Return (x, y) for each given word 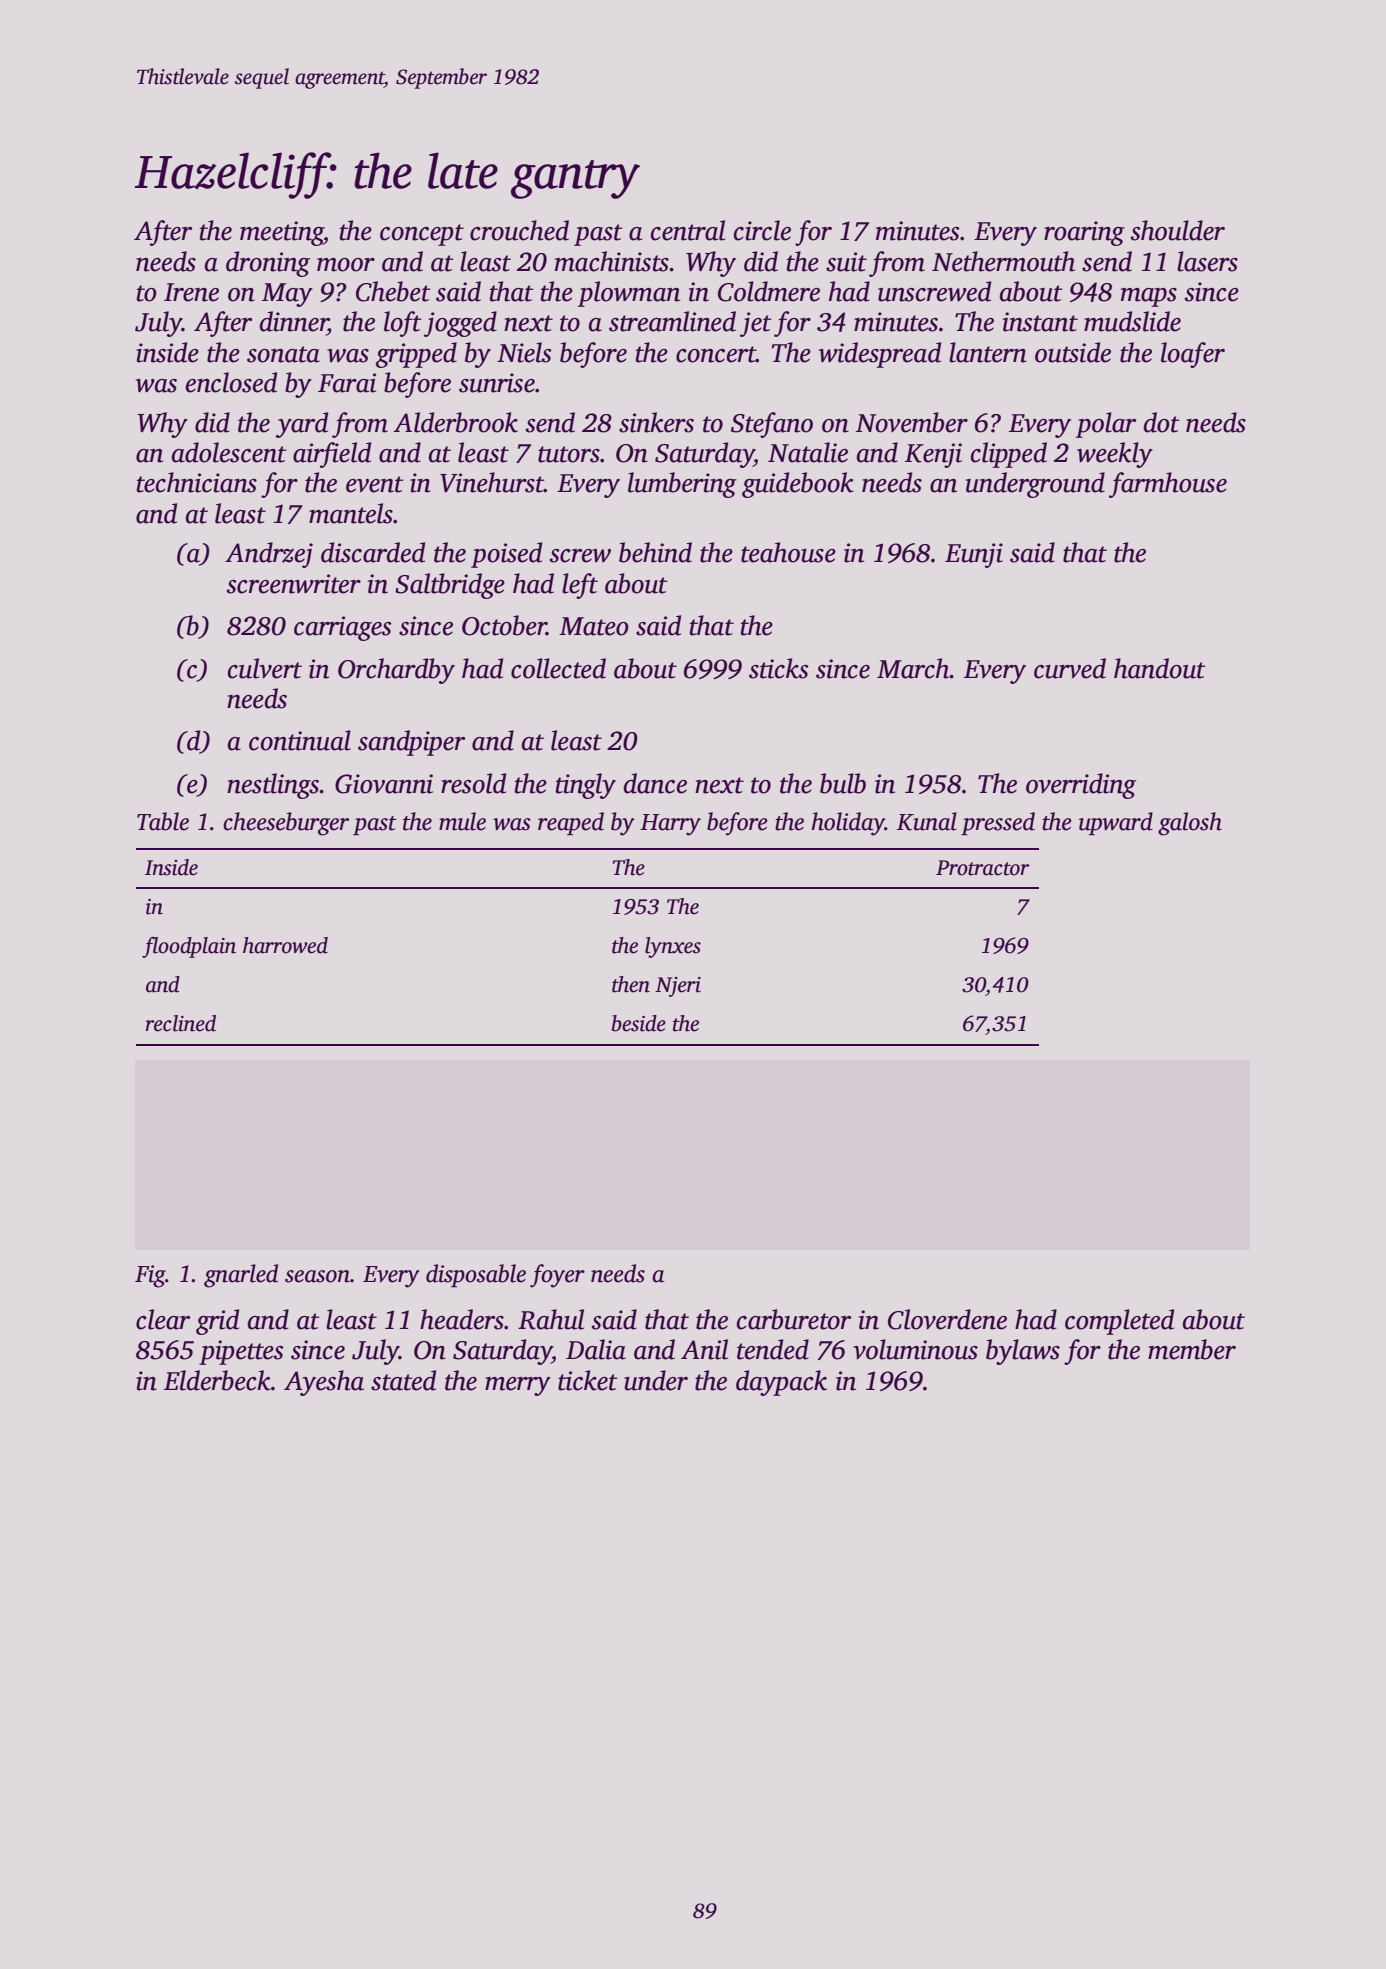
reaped (571, 823)
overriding (1081, 786)
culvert (265, 668)
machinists (612, 261)
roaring (1084, 233)
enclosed (231, 382)
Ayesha (324, 1383)
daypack (781, 1383)
